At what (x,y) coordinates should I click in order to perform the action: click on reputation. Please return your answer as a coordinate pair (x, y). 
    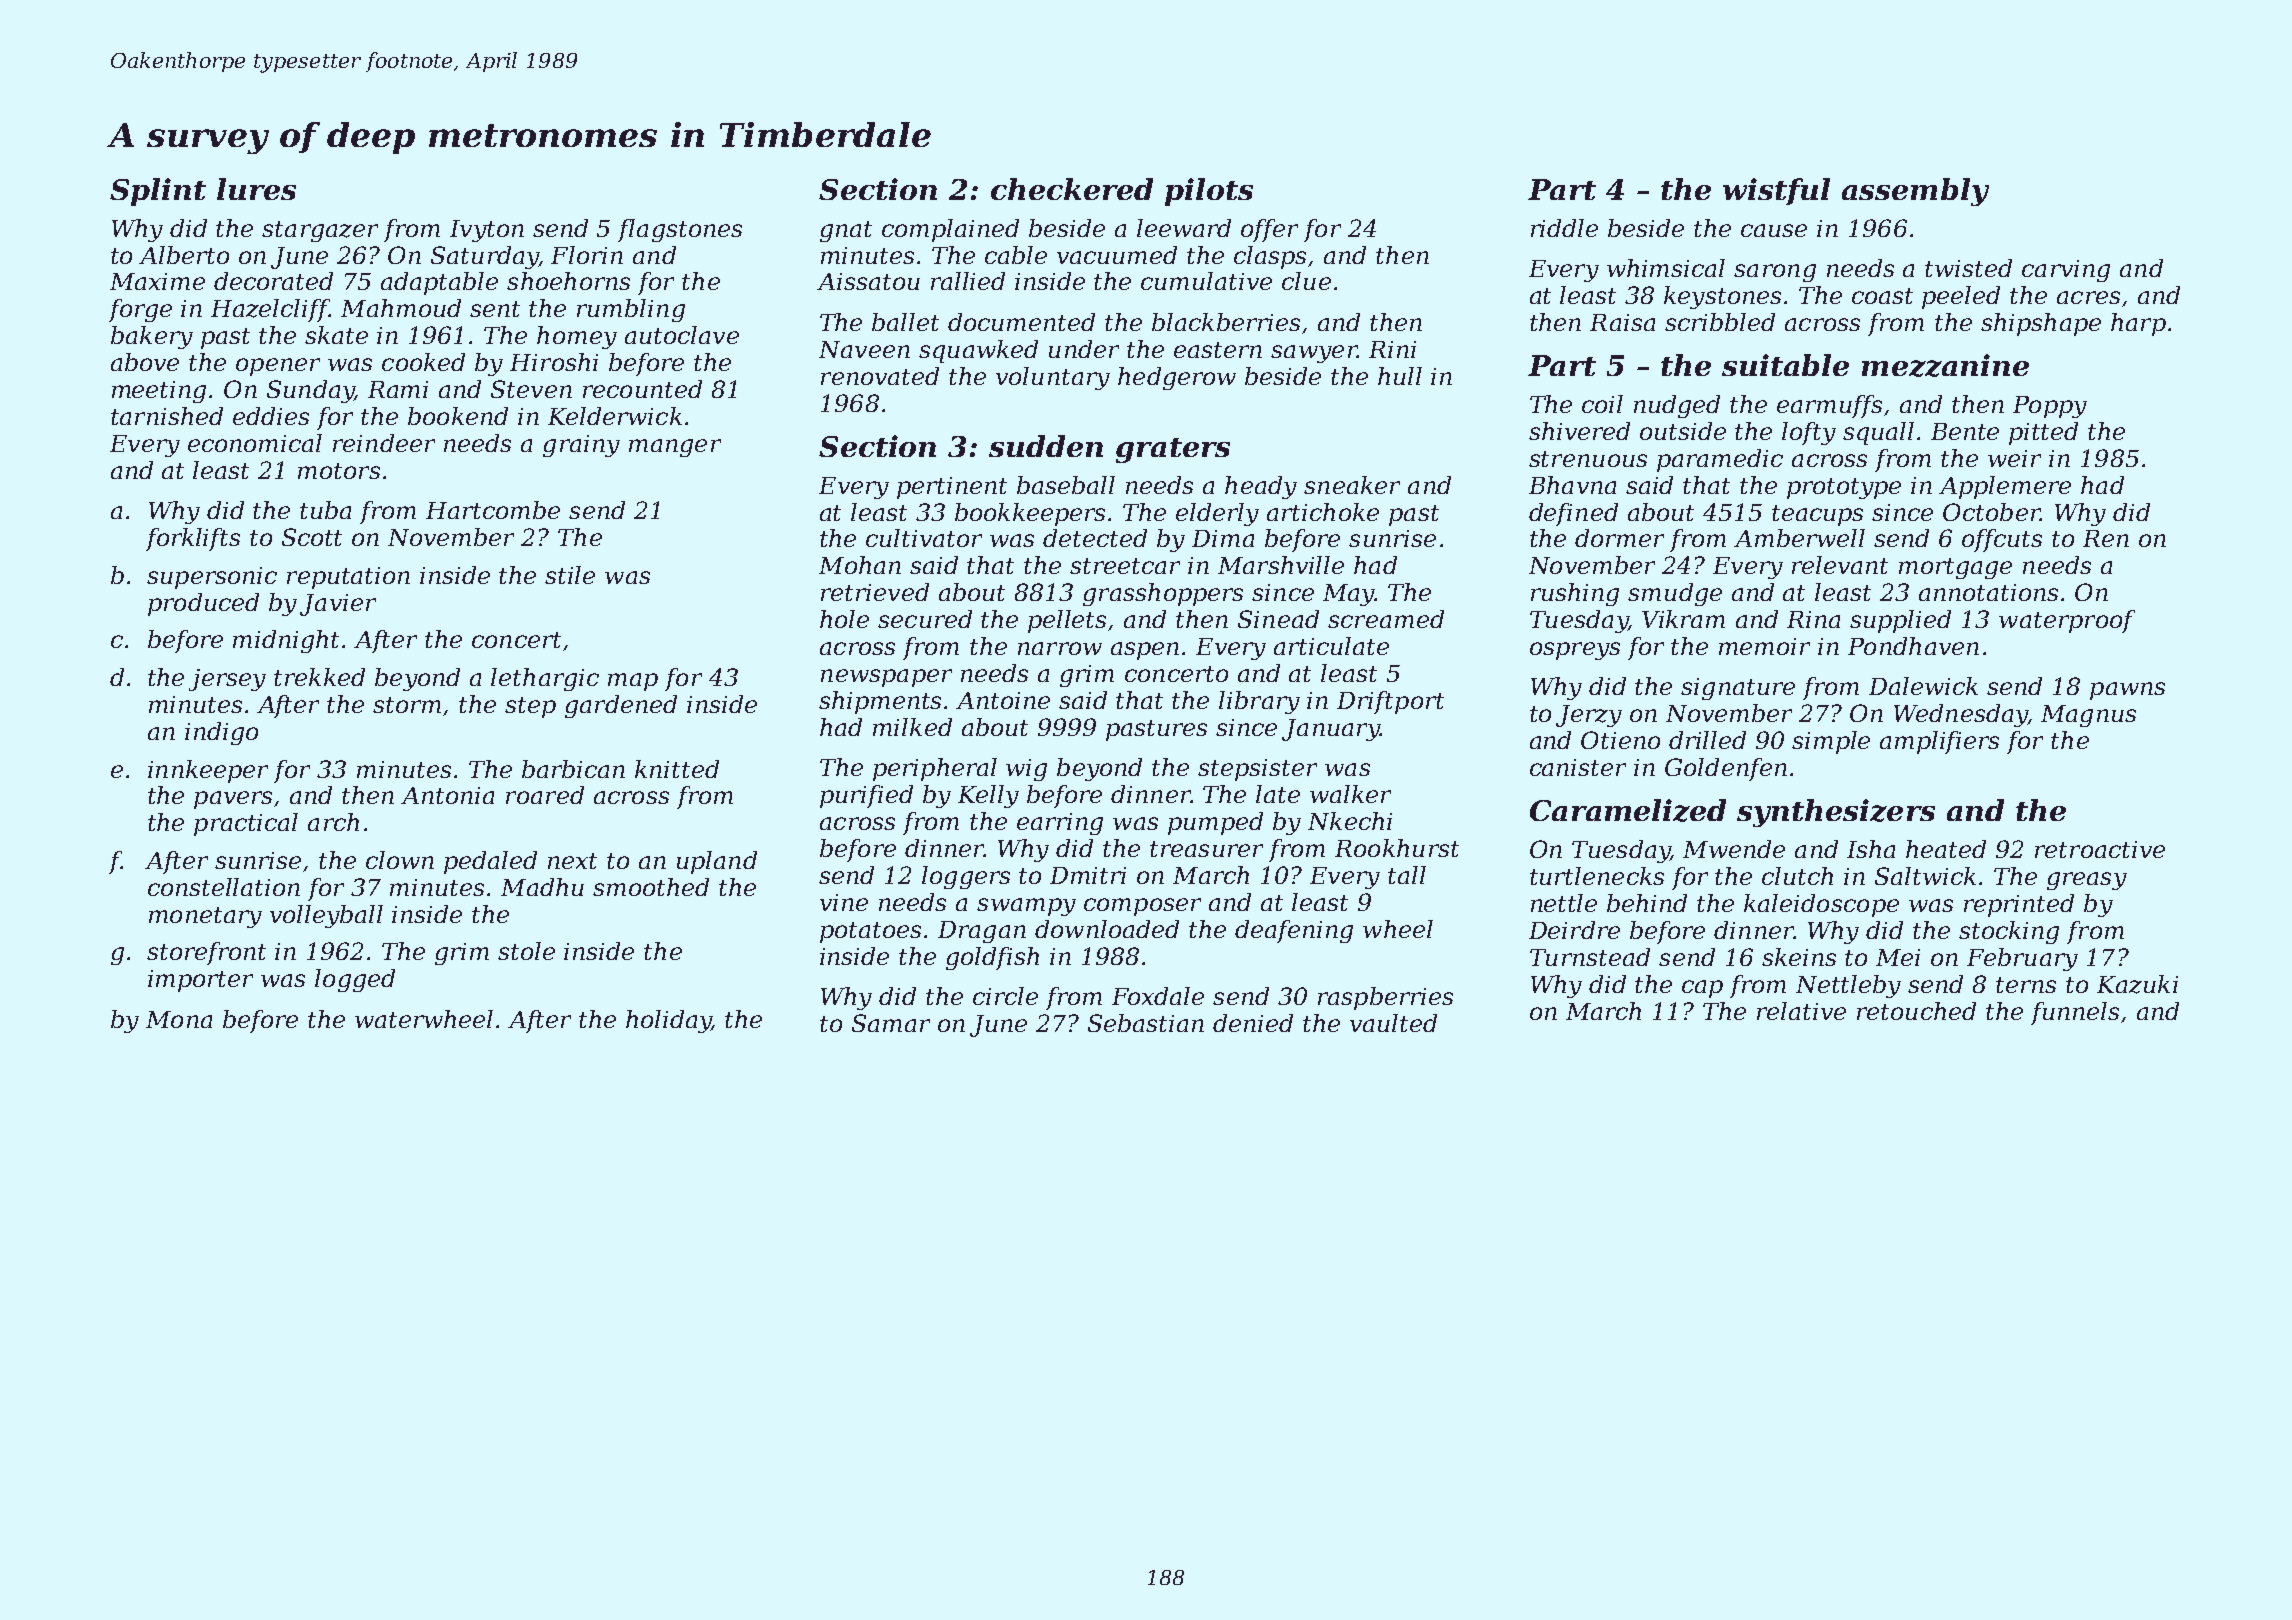
    Looking at the image, I should click on (348, 578).
